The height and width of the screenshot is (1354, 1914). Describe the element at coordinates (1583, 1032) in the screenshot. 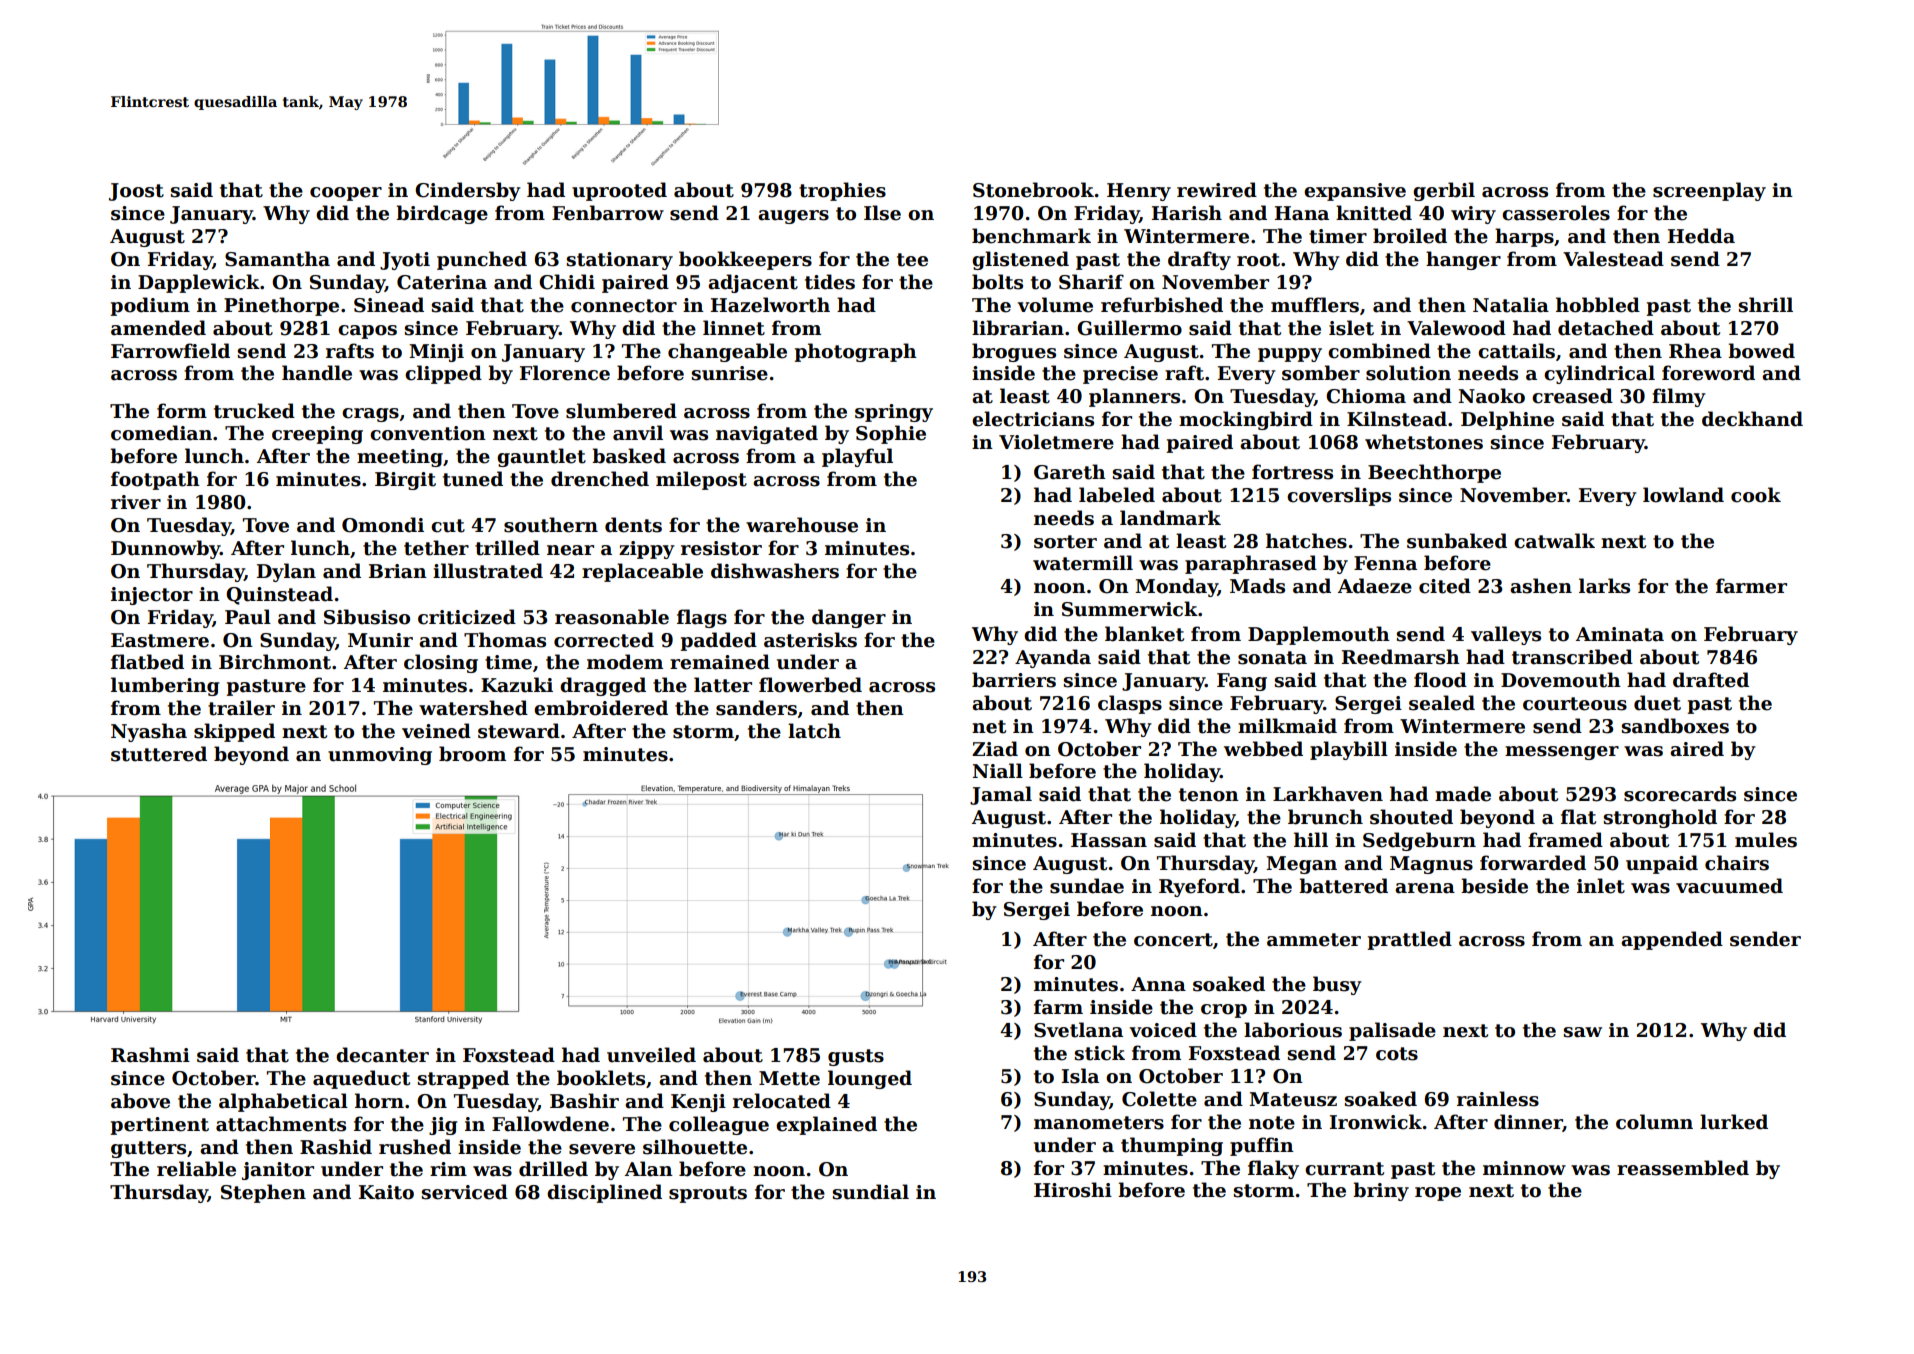

I see `saw` at that location.
